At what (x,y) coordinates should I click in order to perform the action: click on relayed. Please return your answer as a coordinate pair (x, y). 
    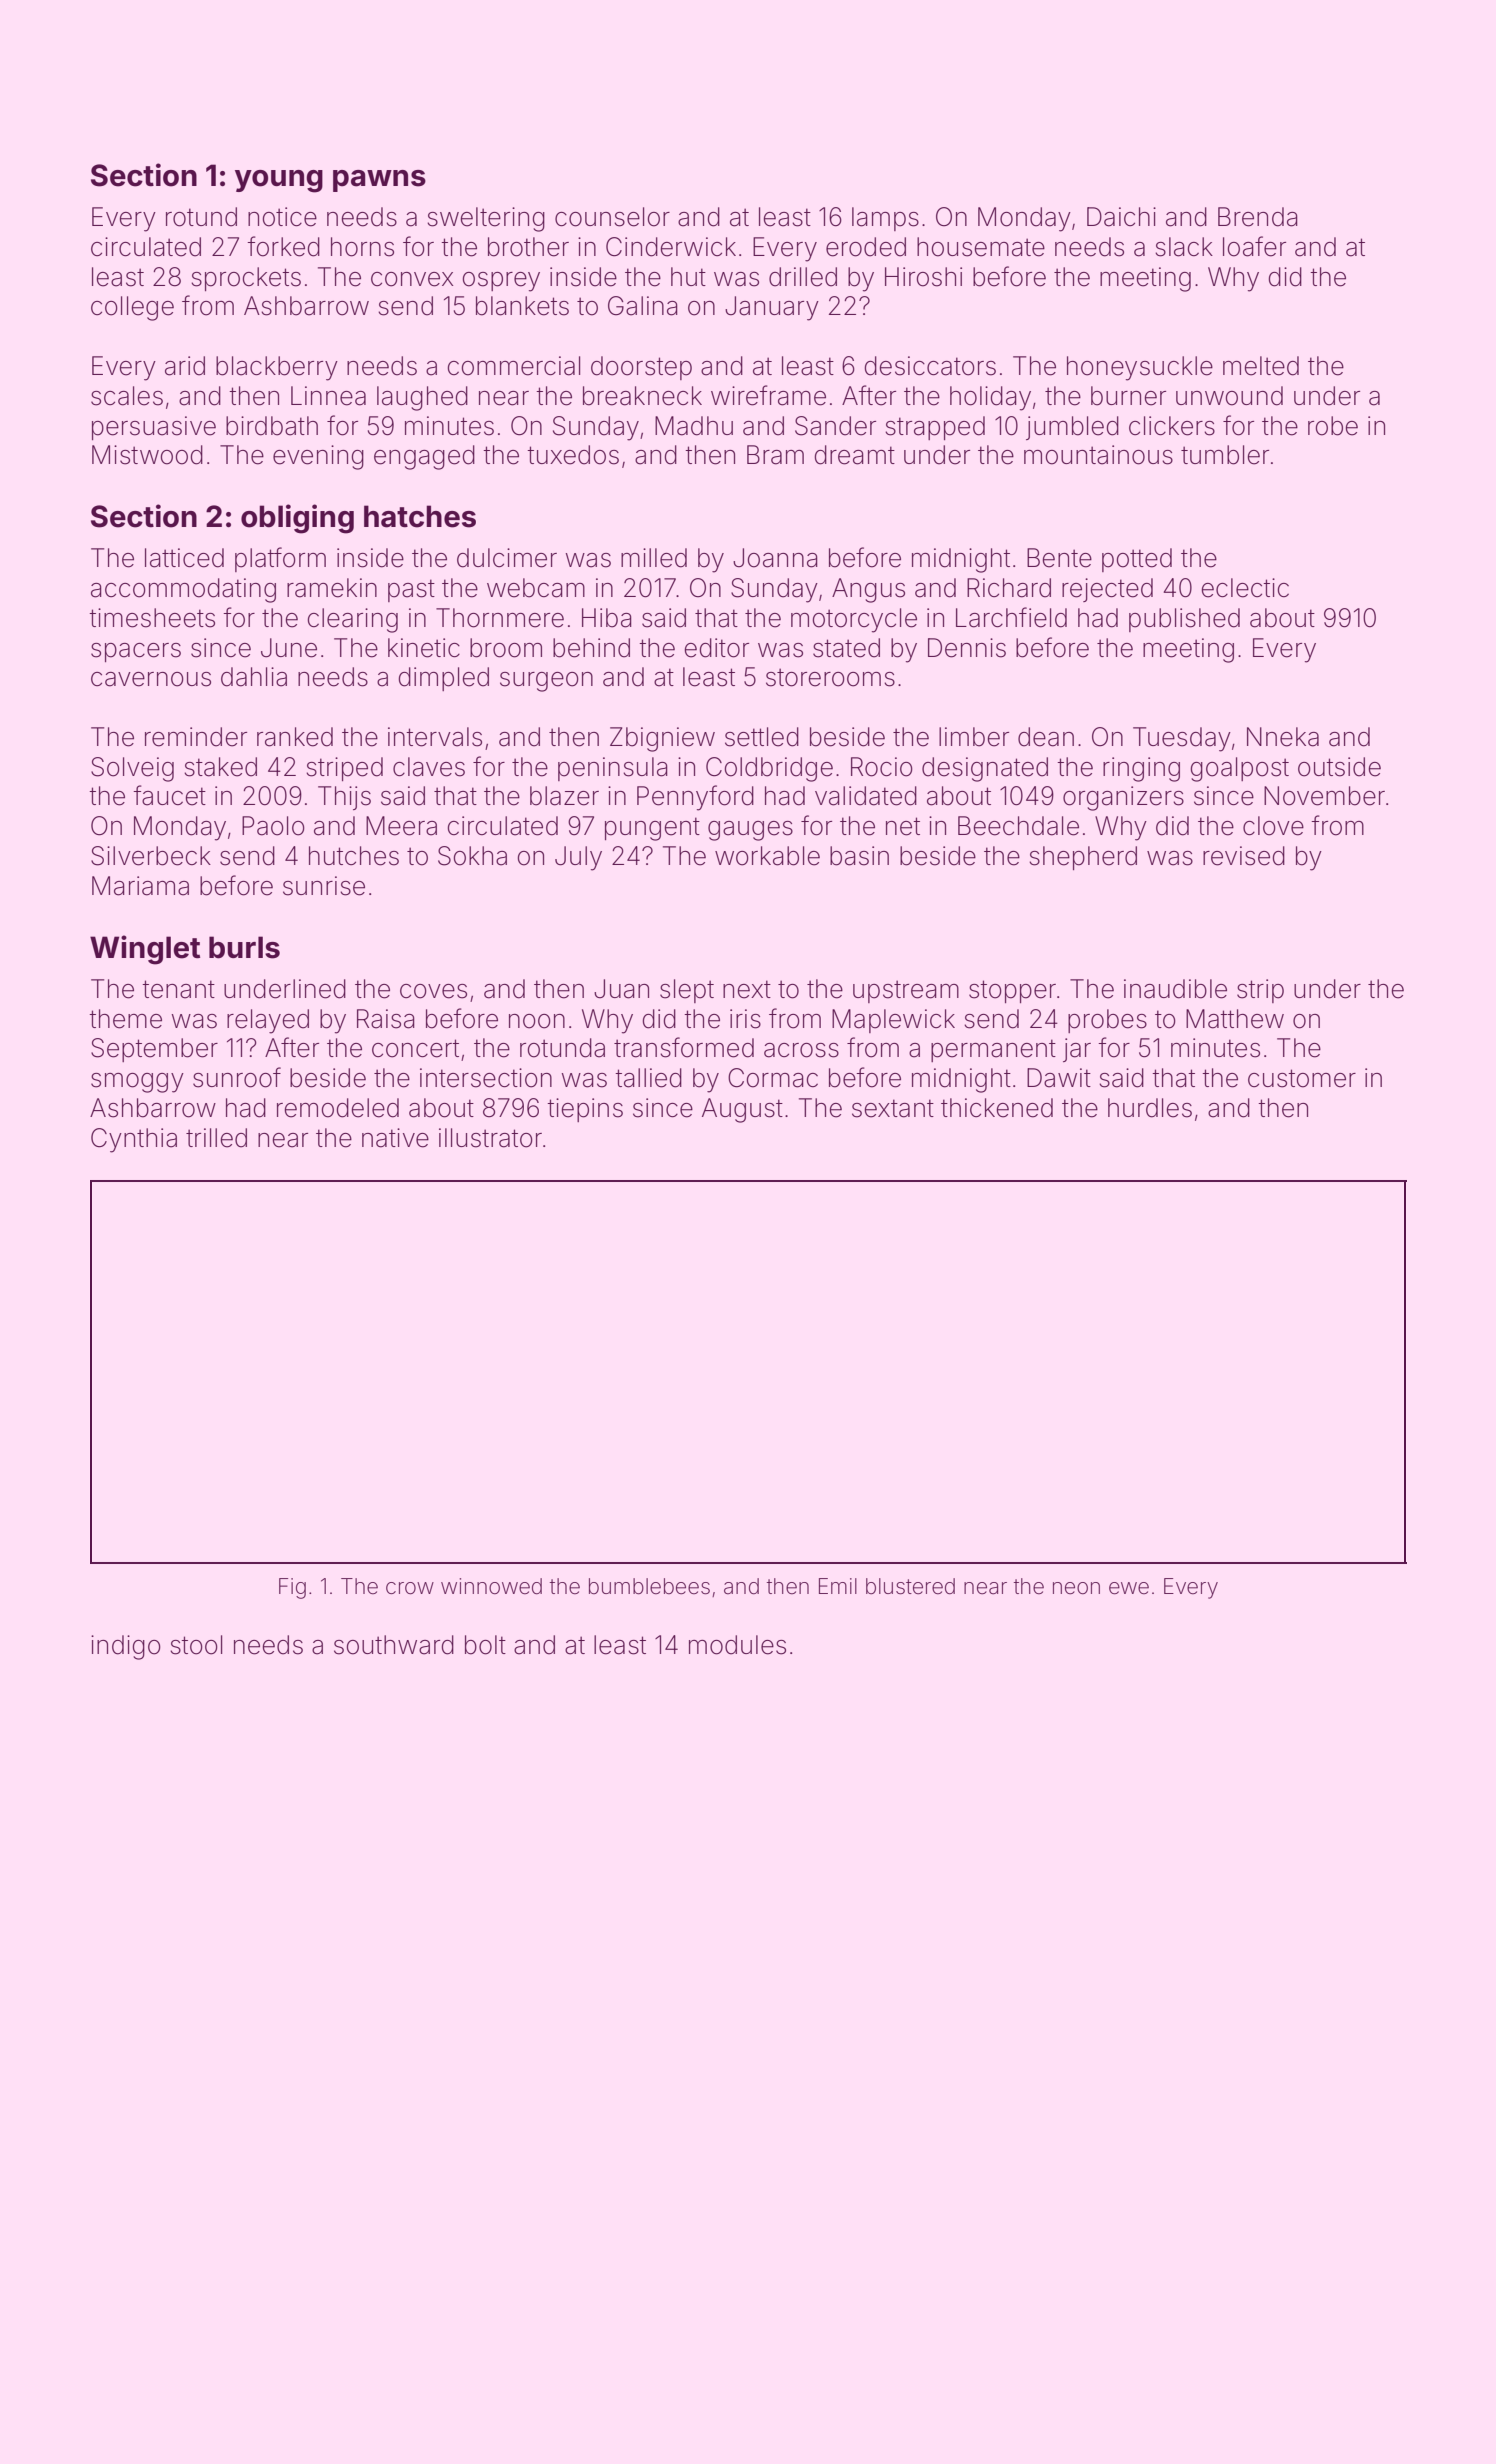
    Looking at the image, I should click on (268, 1021).
